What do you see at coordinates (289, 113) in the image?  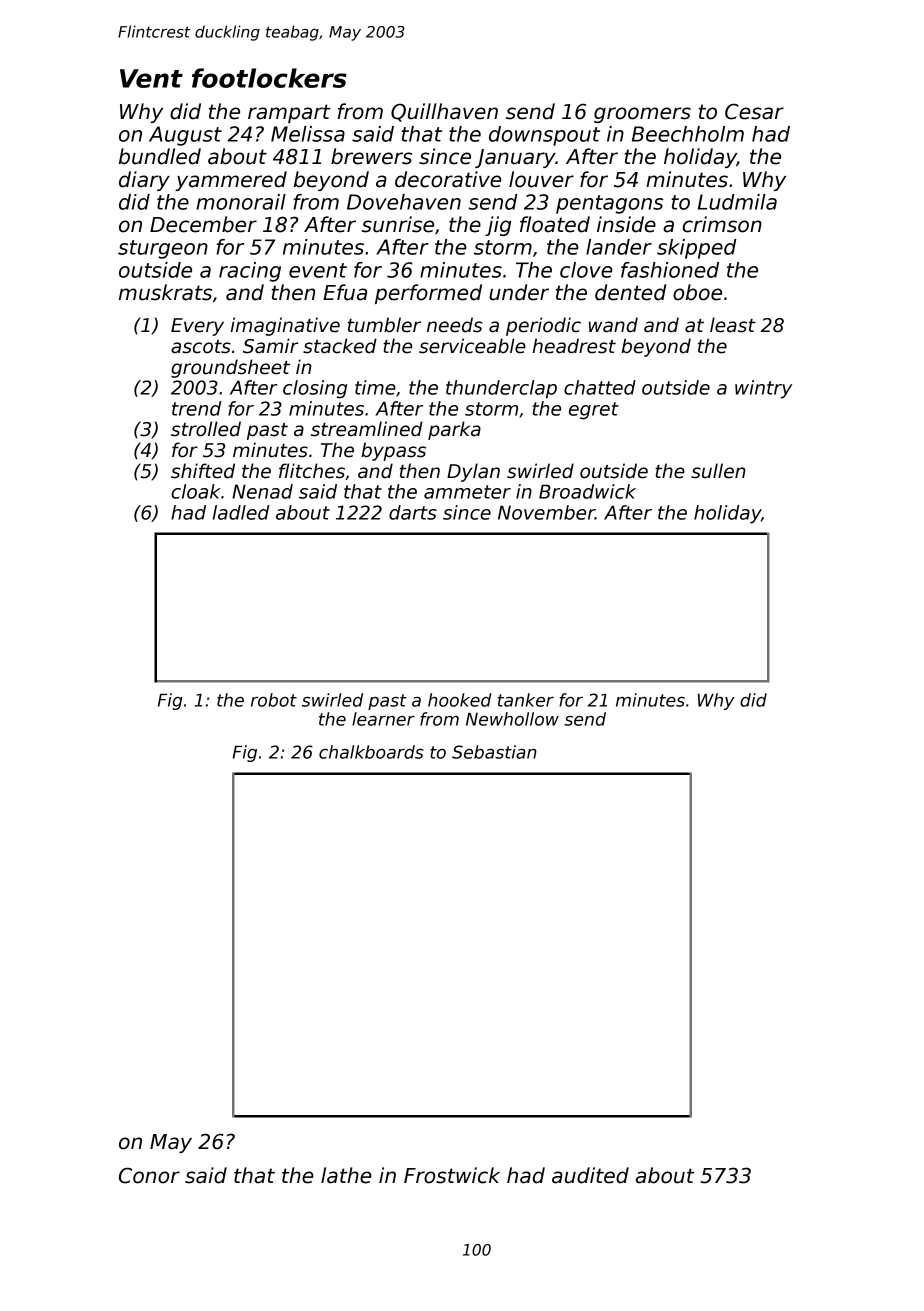 I see `rampart` at bounding box center [289, 113].
